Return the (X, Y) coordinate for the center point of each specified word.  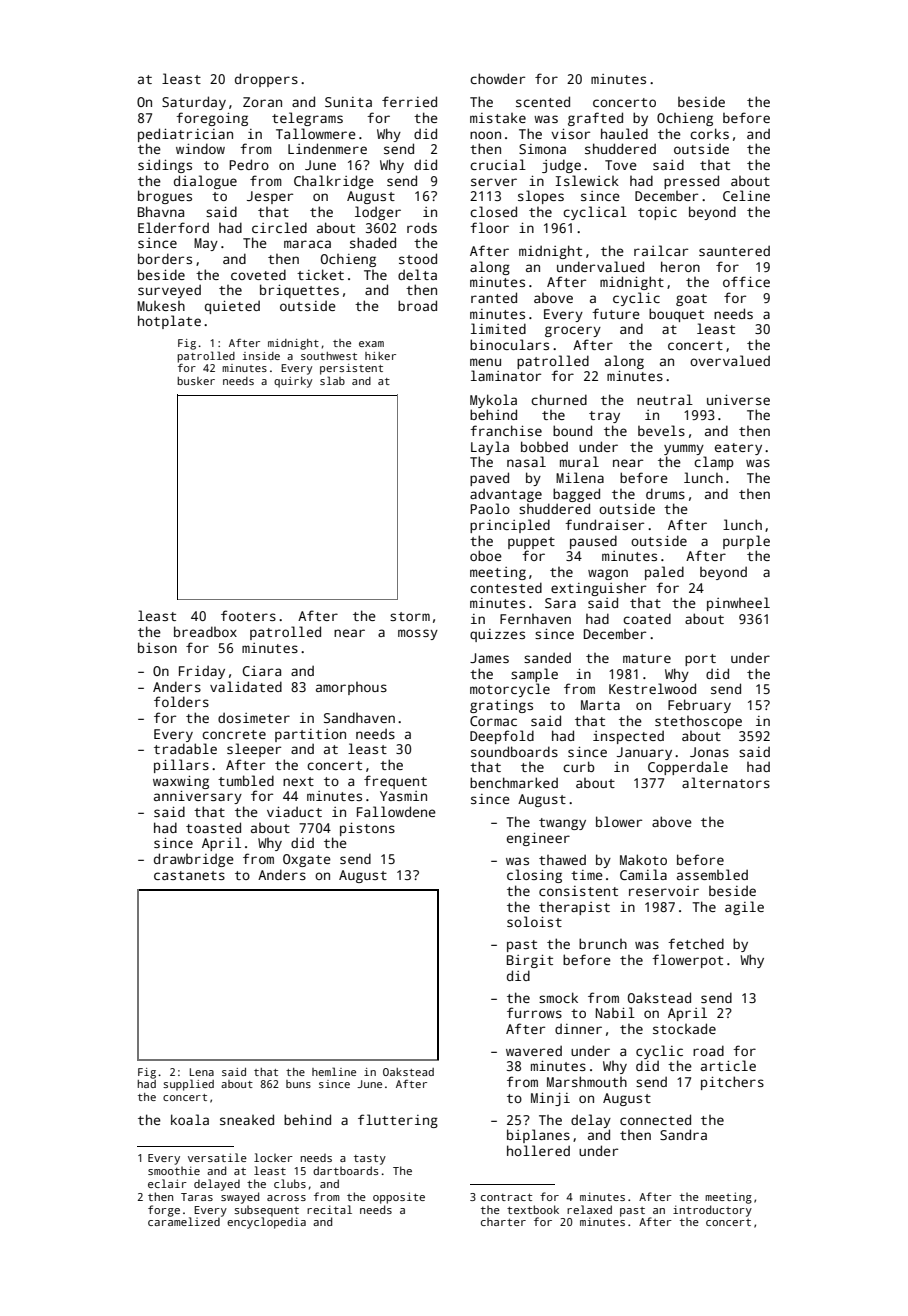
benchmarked (514, 782)
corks (709, 133)
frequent (395, 782)
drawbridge (194, 860)
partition (310, 735)
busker (196, 381)
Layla (490, 448)
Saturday (194, 103)
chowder (497, 78)
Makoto (643, 859)
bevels (661, 430)
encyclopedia (266, 1223)
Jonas (709, 752)
